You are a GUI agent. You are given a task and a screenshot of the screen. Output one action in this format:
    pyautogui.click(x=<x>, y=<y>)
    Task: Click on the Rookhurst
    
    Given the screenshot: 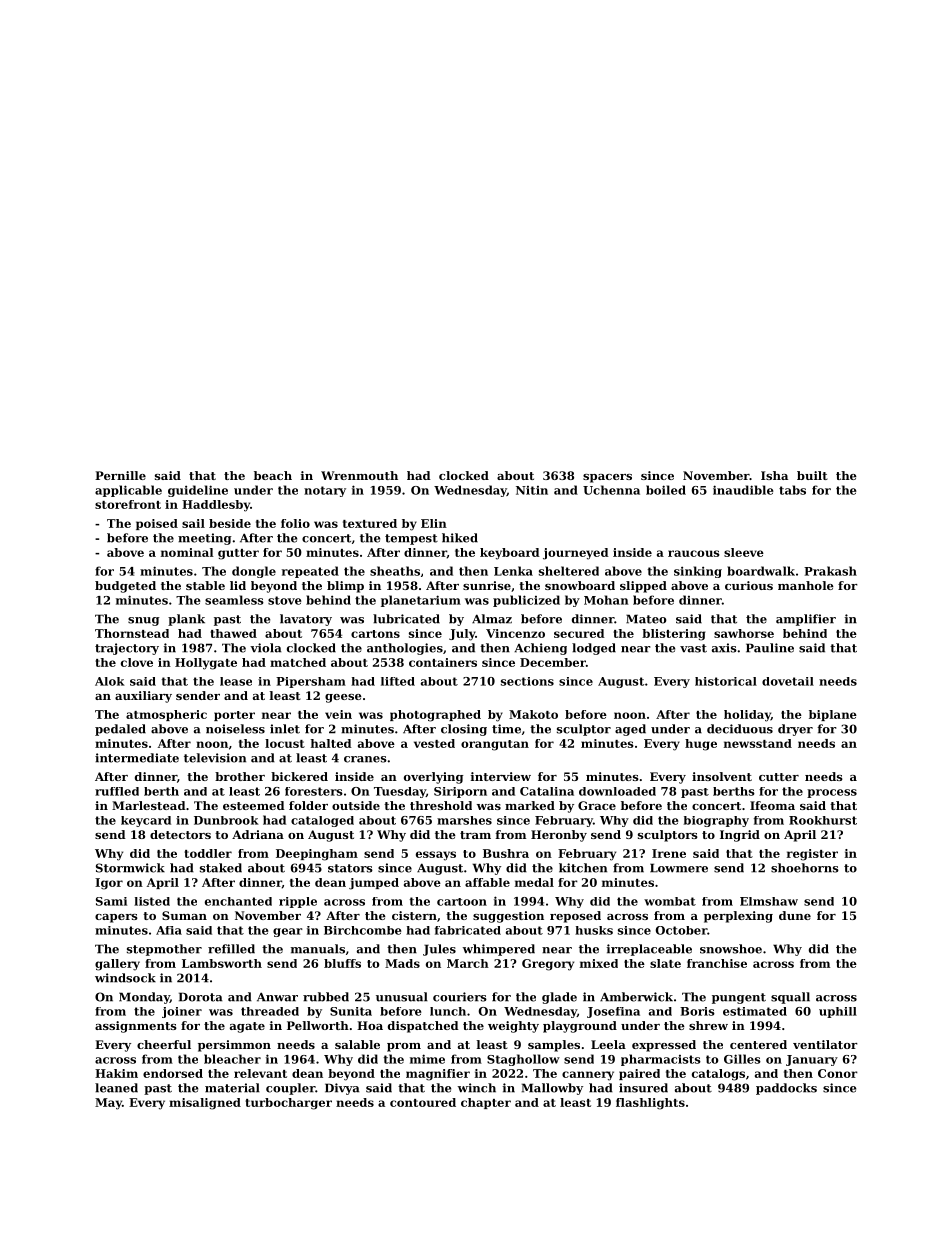 What is the action you would take?
    pyautogui.click(x=823, y=820)
